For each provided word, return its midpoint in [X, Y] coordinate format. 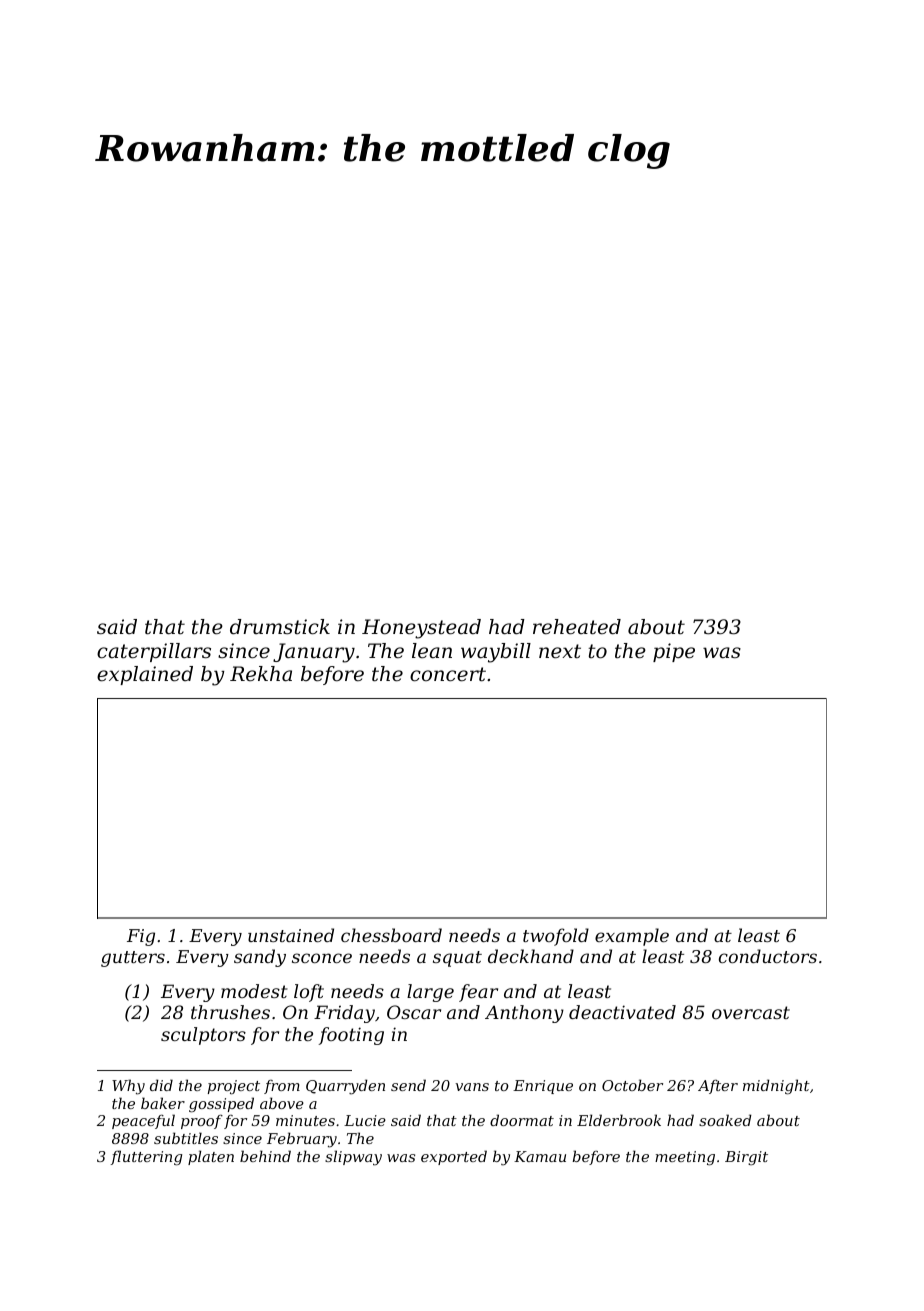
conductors [768, 956]
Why [128, 1087]
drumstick [280, 627]
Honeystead [421, 629]
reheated [577, 627]
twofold [556, 937]
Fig [141, 937]
